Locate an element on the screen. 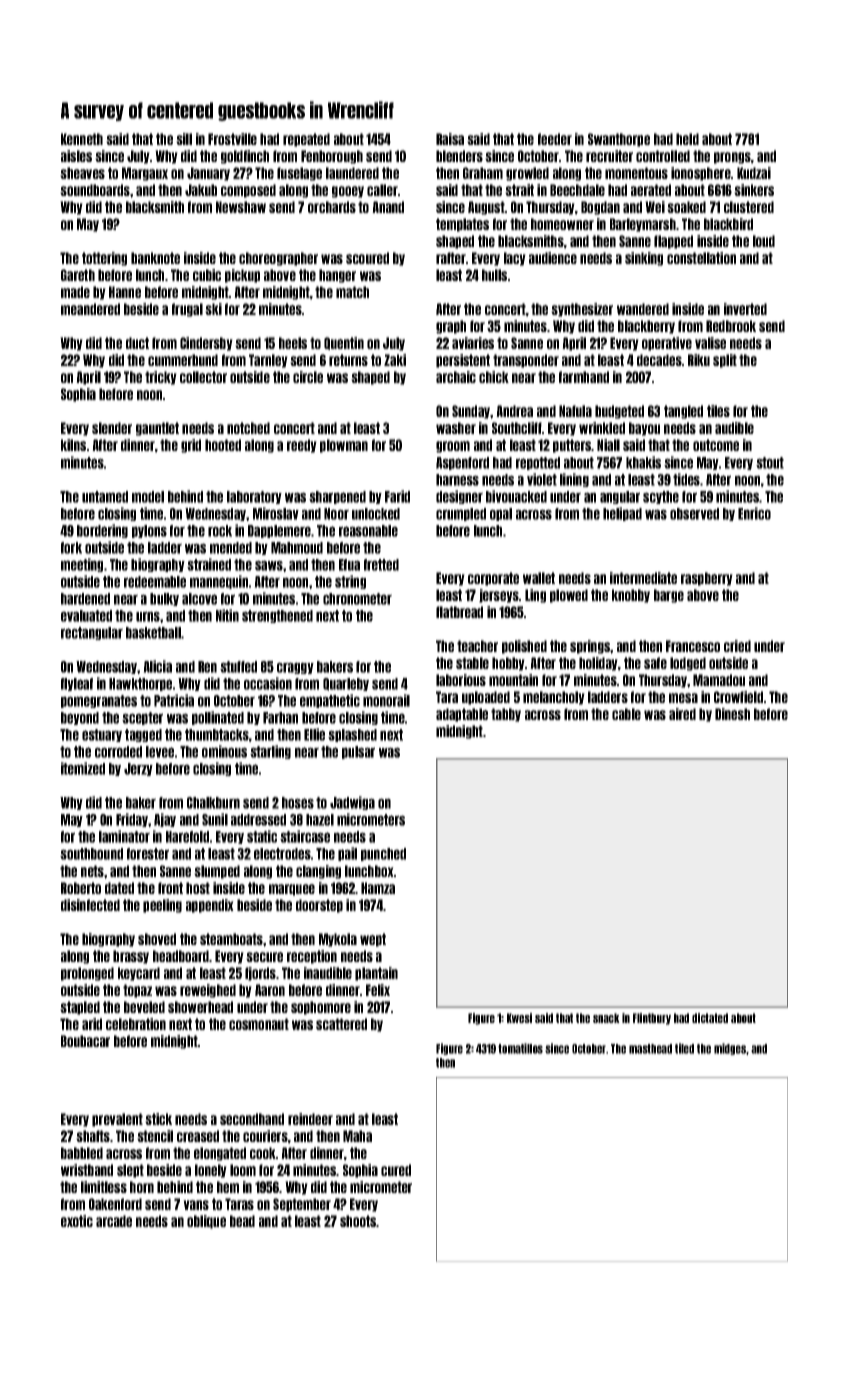  designer is located at coordinates (459, 497).
